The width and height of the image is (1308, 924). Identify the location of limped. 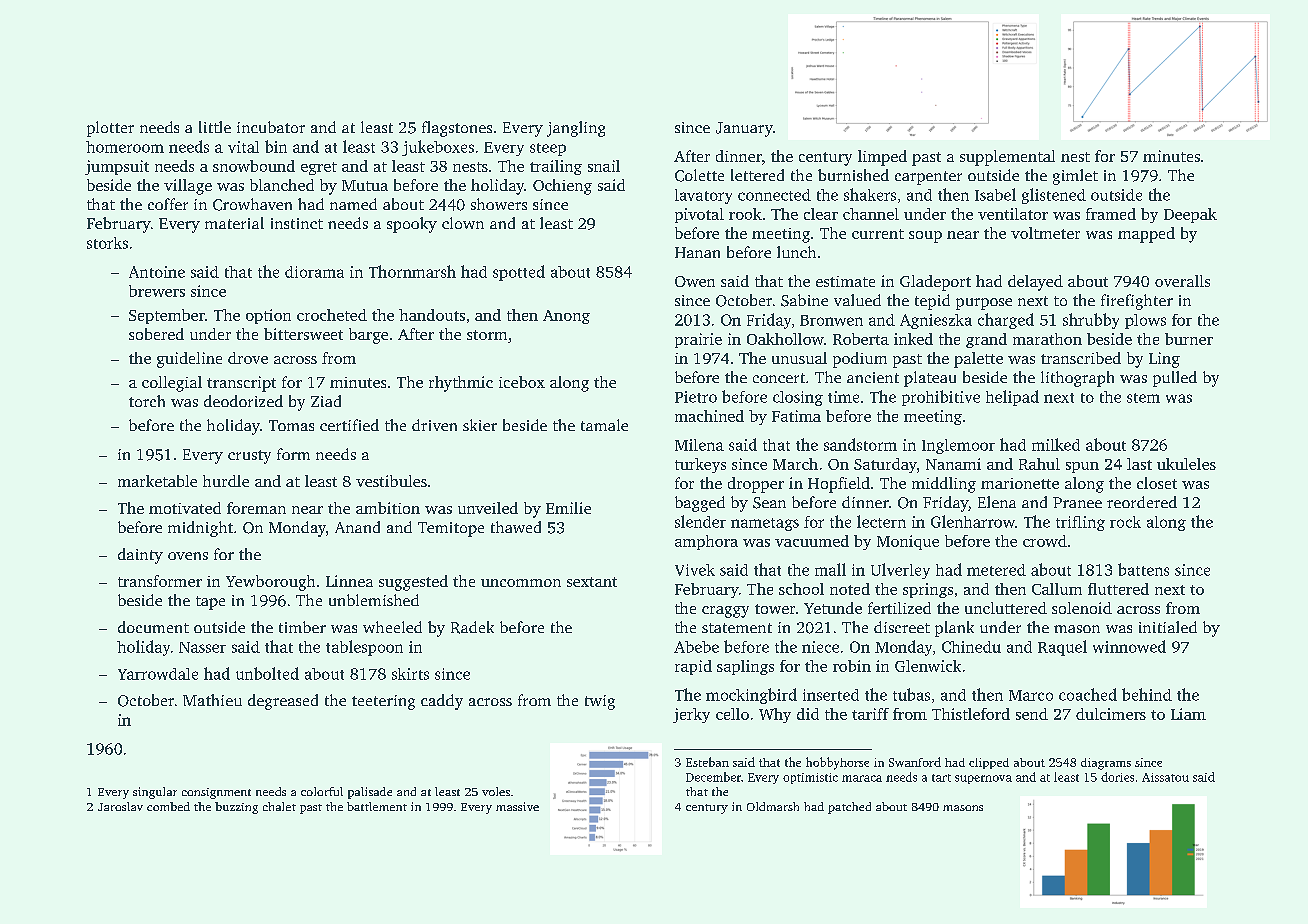
(882, 158).
